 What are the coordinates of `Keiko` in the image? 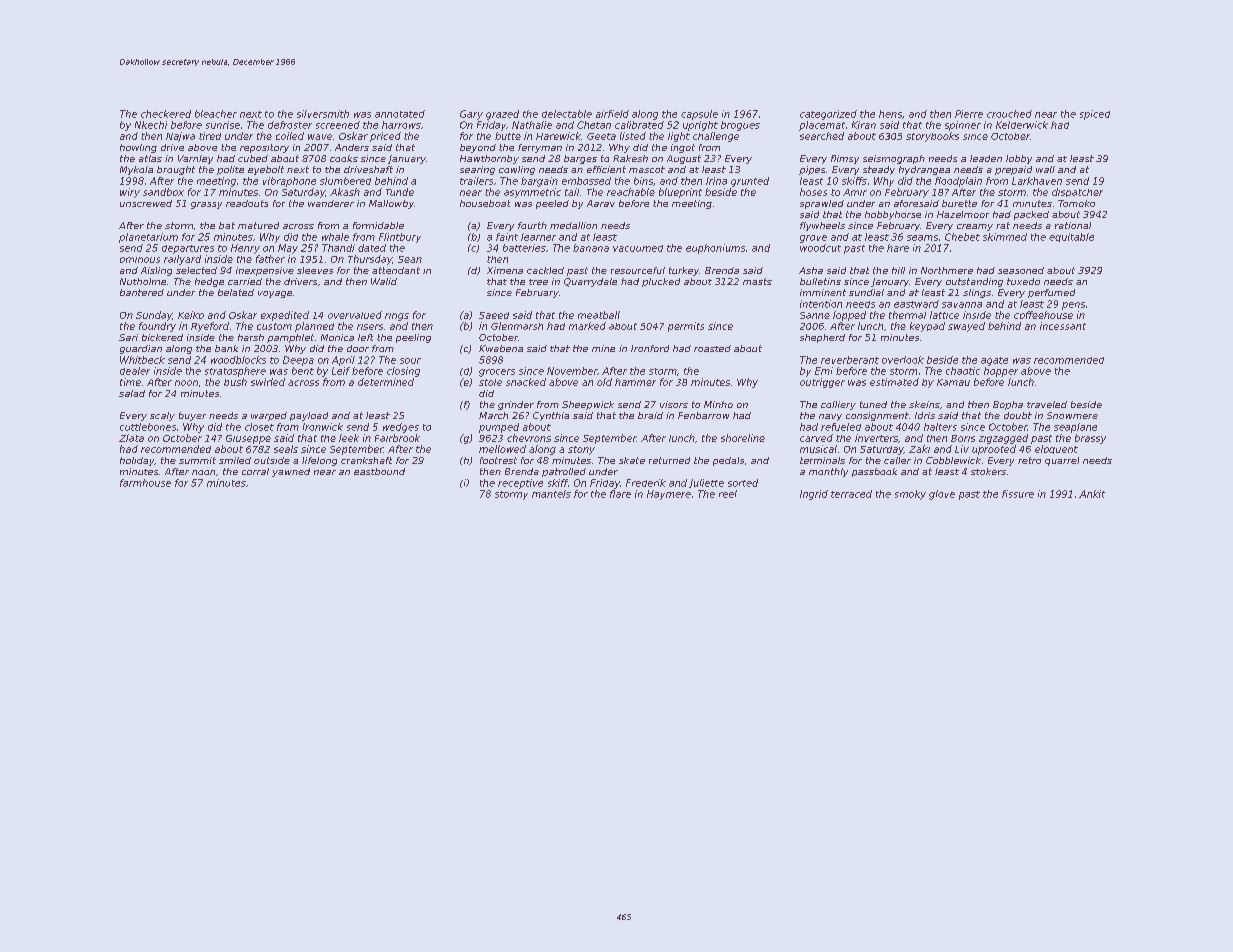 It's located at (191, 315).
